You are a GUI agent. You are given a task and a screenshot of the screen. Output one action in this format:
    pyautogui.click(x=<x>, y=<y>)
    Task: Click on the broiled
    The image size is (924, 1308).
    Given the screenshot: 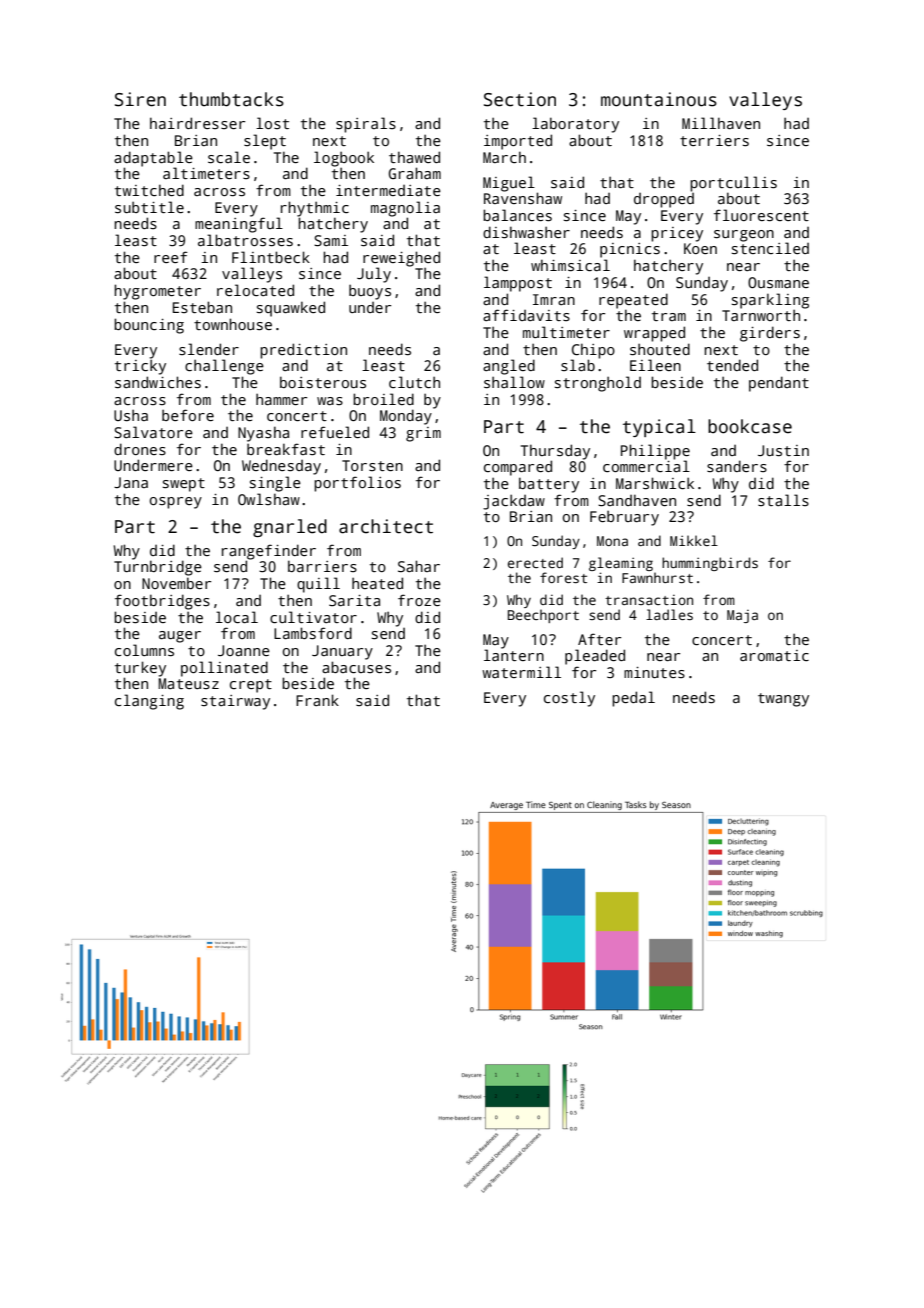 What is the action you would take?
    pyautogui.click(x=383, y=399)
